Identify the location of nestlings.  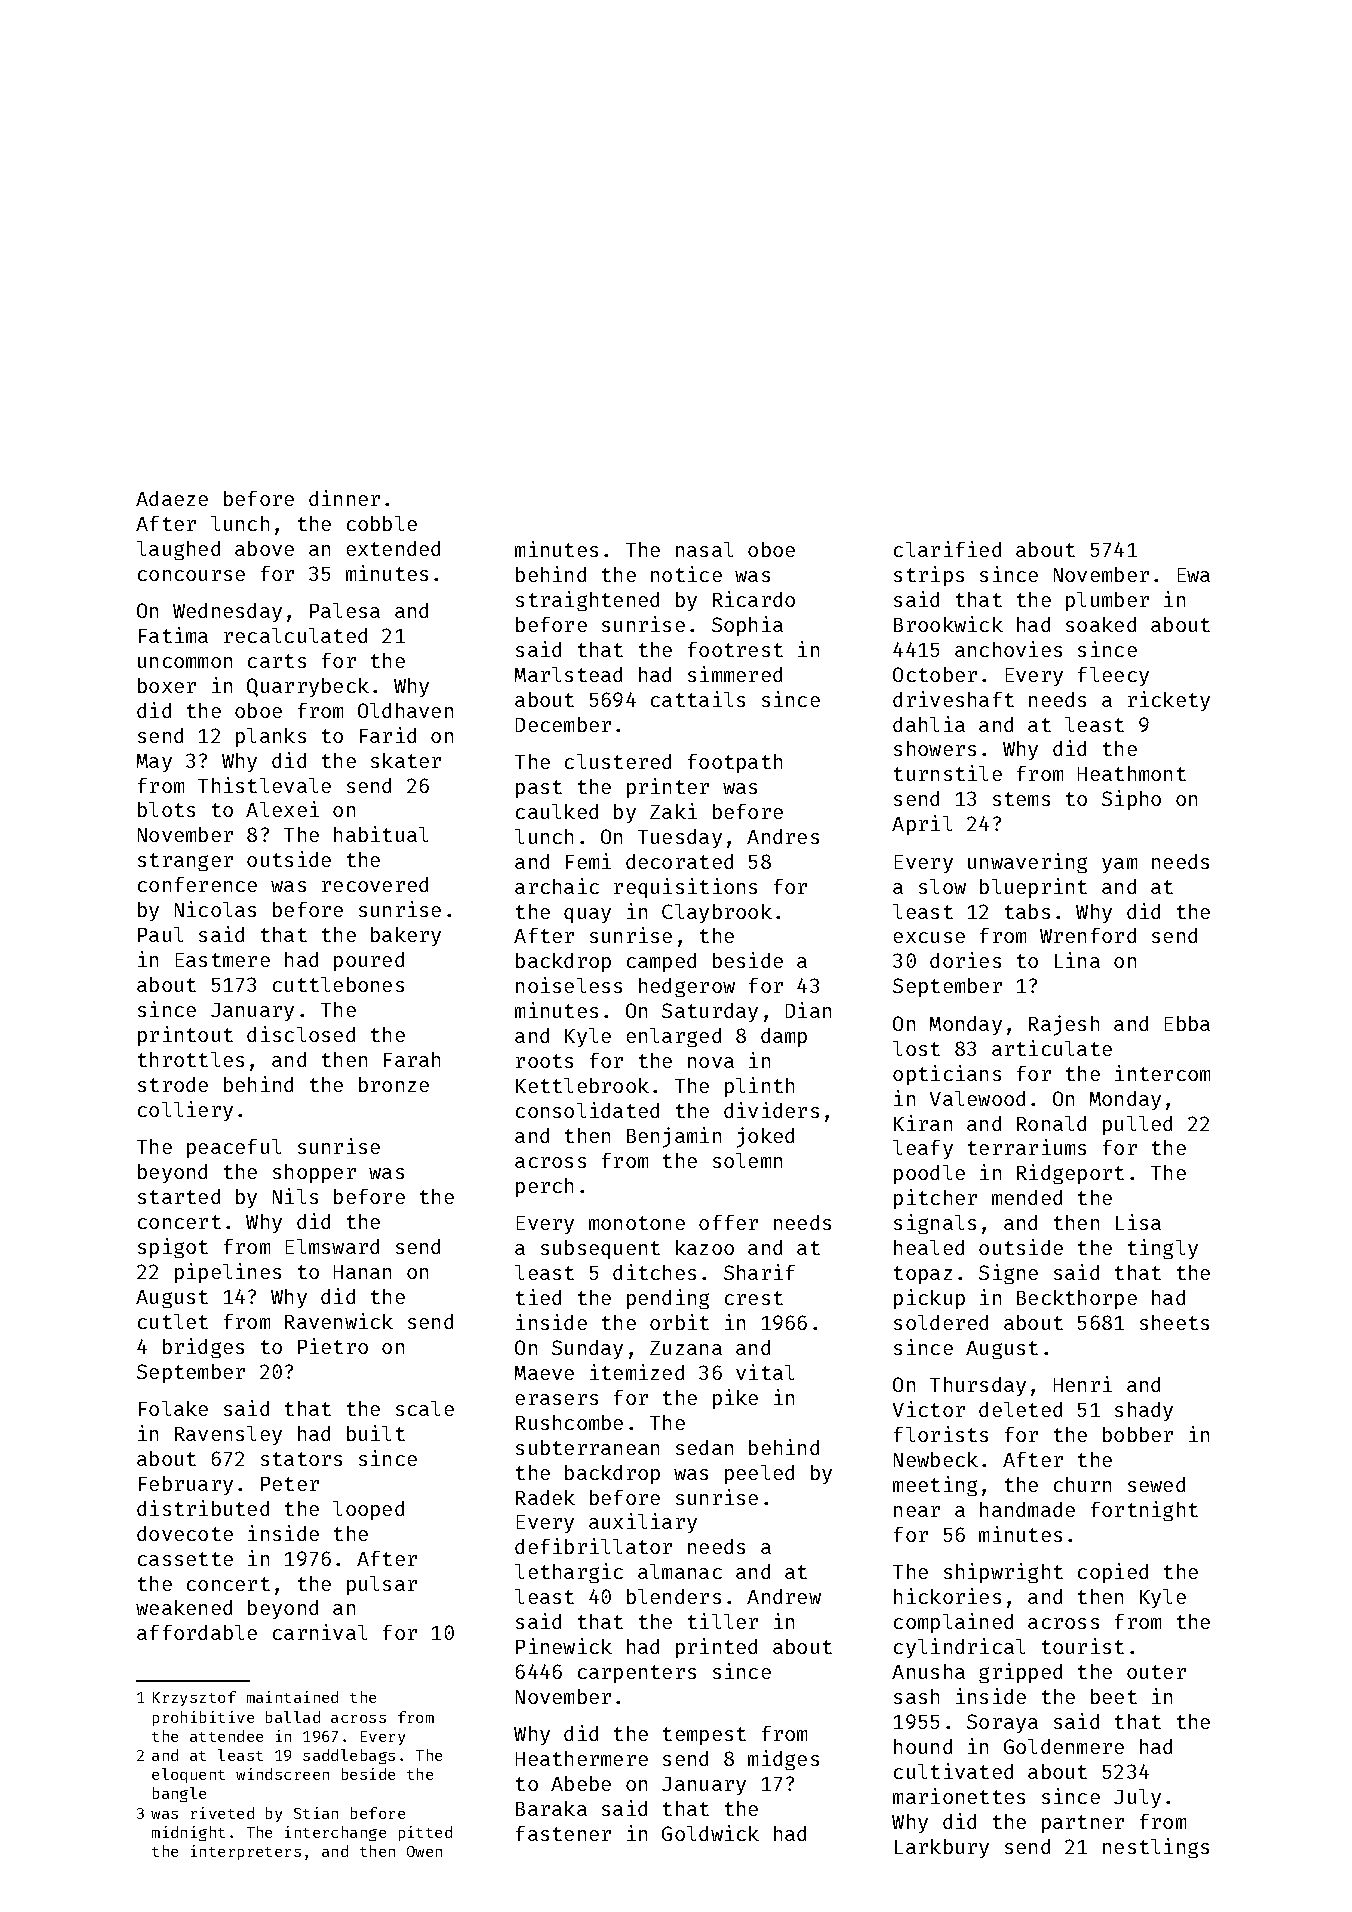
(1156, 1848).
